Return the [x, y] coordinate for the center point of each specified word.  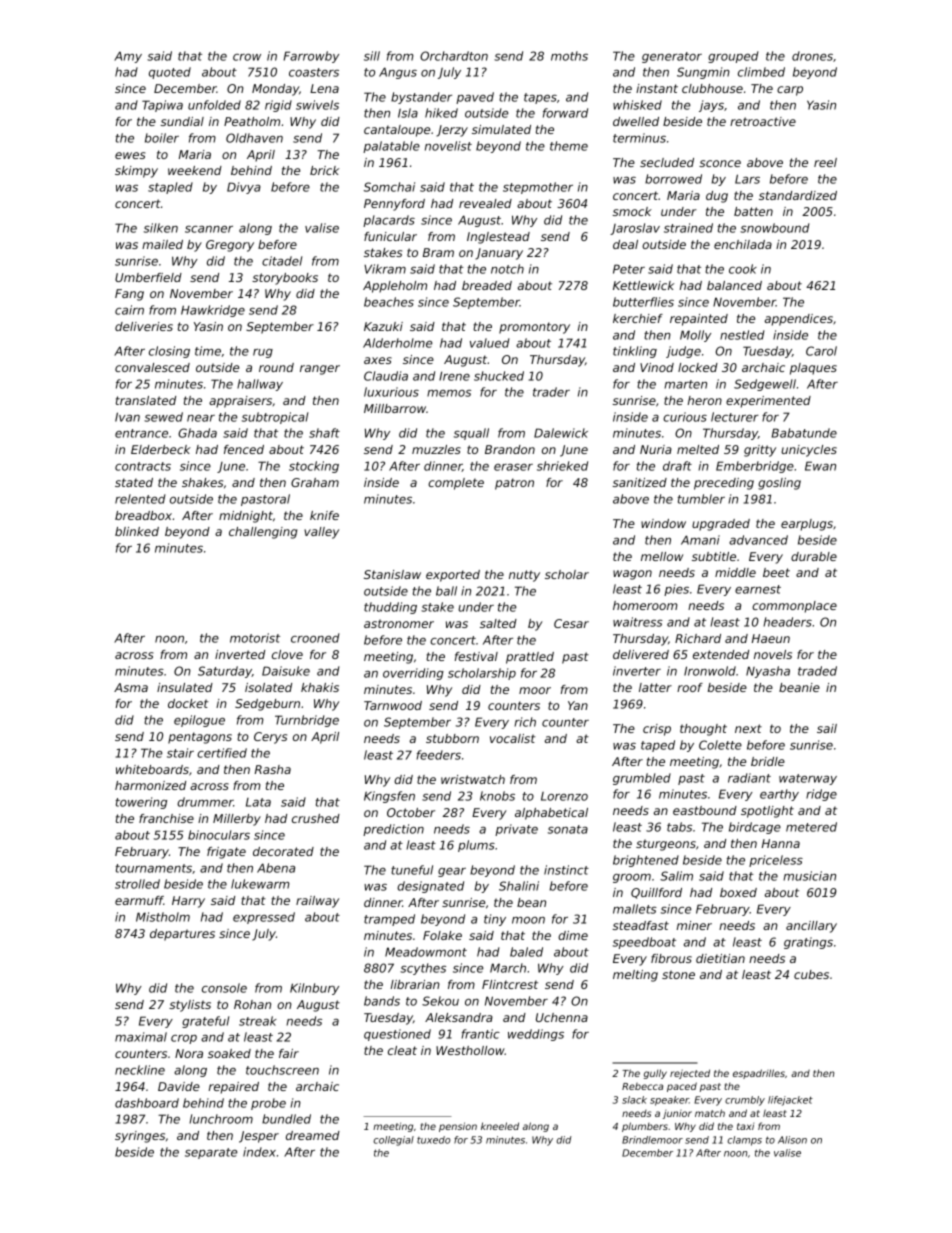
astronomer [399, 623]
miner [694, 925]
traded [817, 671]
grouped [733, 57]
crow [247, 57]
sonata [568, 829]
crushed [316, 818]
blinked [137, 531]
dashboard [147, 1103]
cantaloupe [397, 131]
